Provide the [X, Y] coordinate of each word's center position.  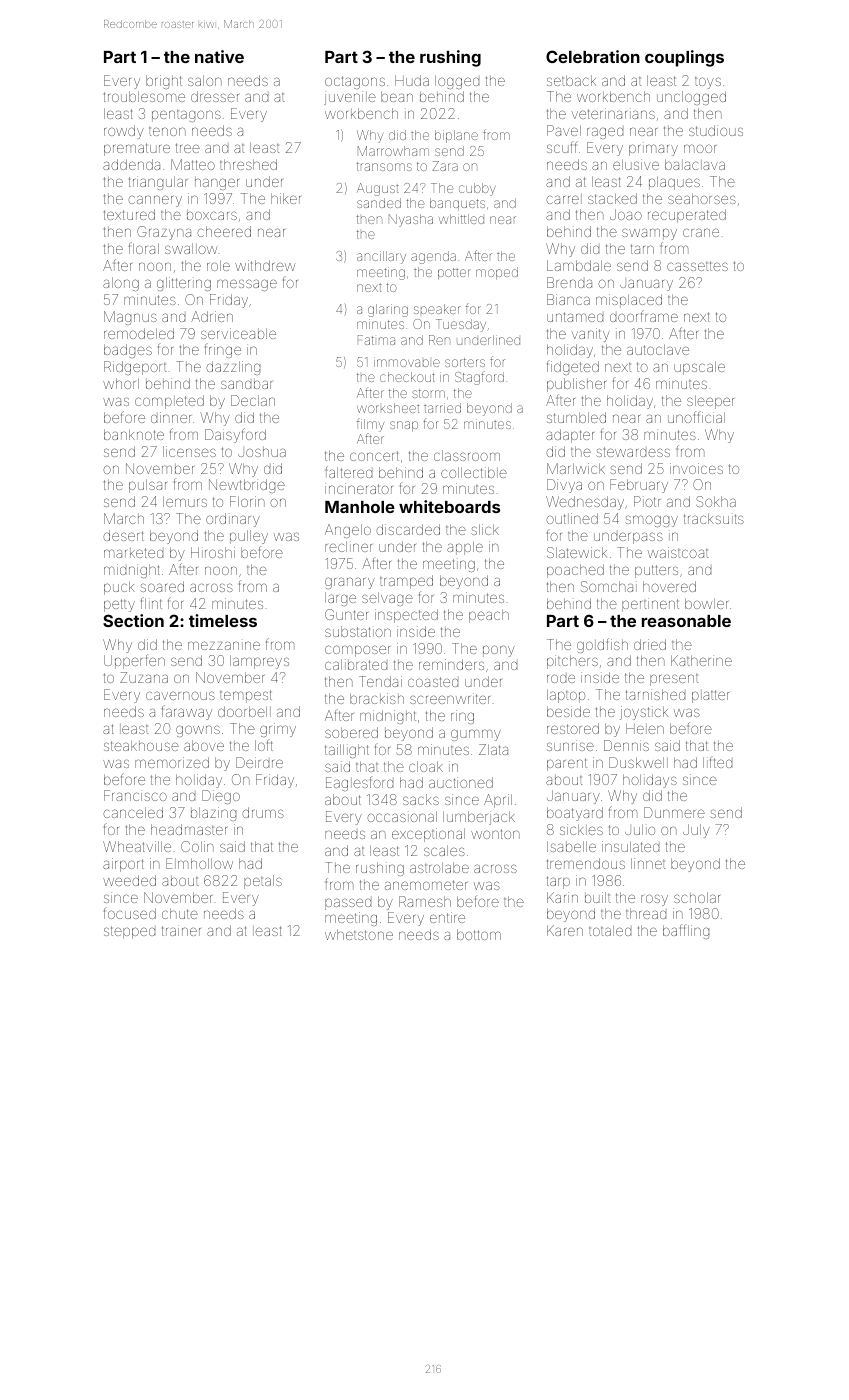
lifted [717, 762]
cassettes [697, 266]
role [218, 265]
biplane [456, 136]
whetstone [359, 934]
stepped [129, 932]
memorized [172, 762]
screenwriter [450, 698]
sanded [379, 203]
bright [164, 82]
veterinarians [613, 113]
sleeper [710, 402]
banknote [134, 434]
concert [374, 456]
